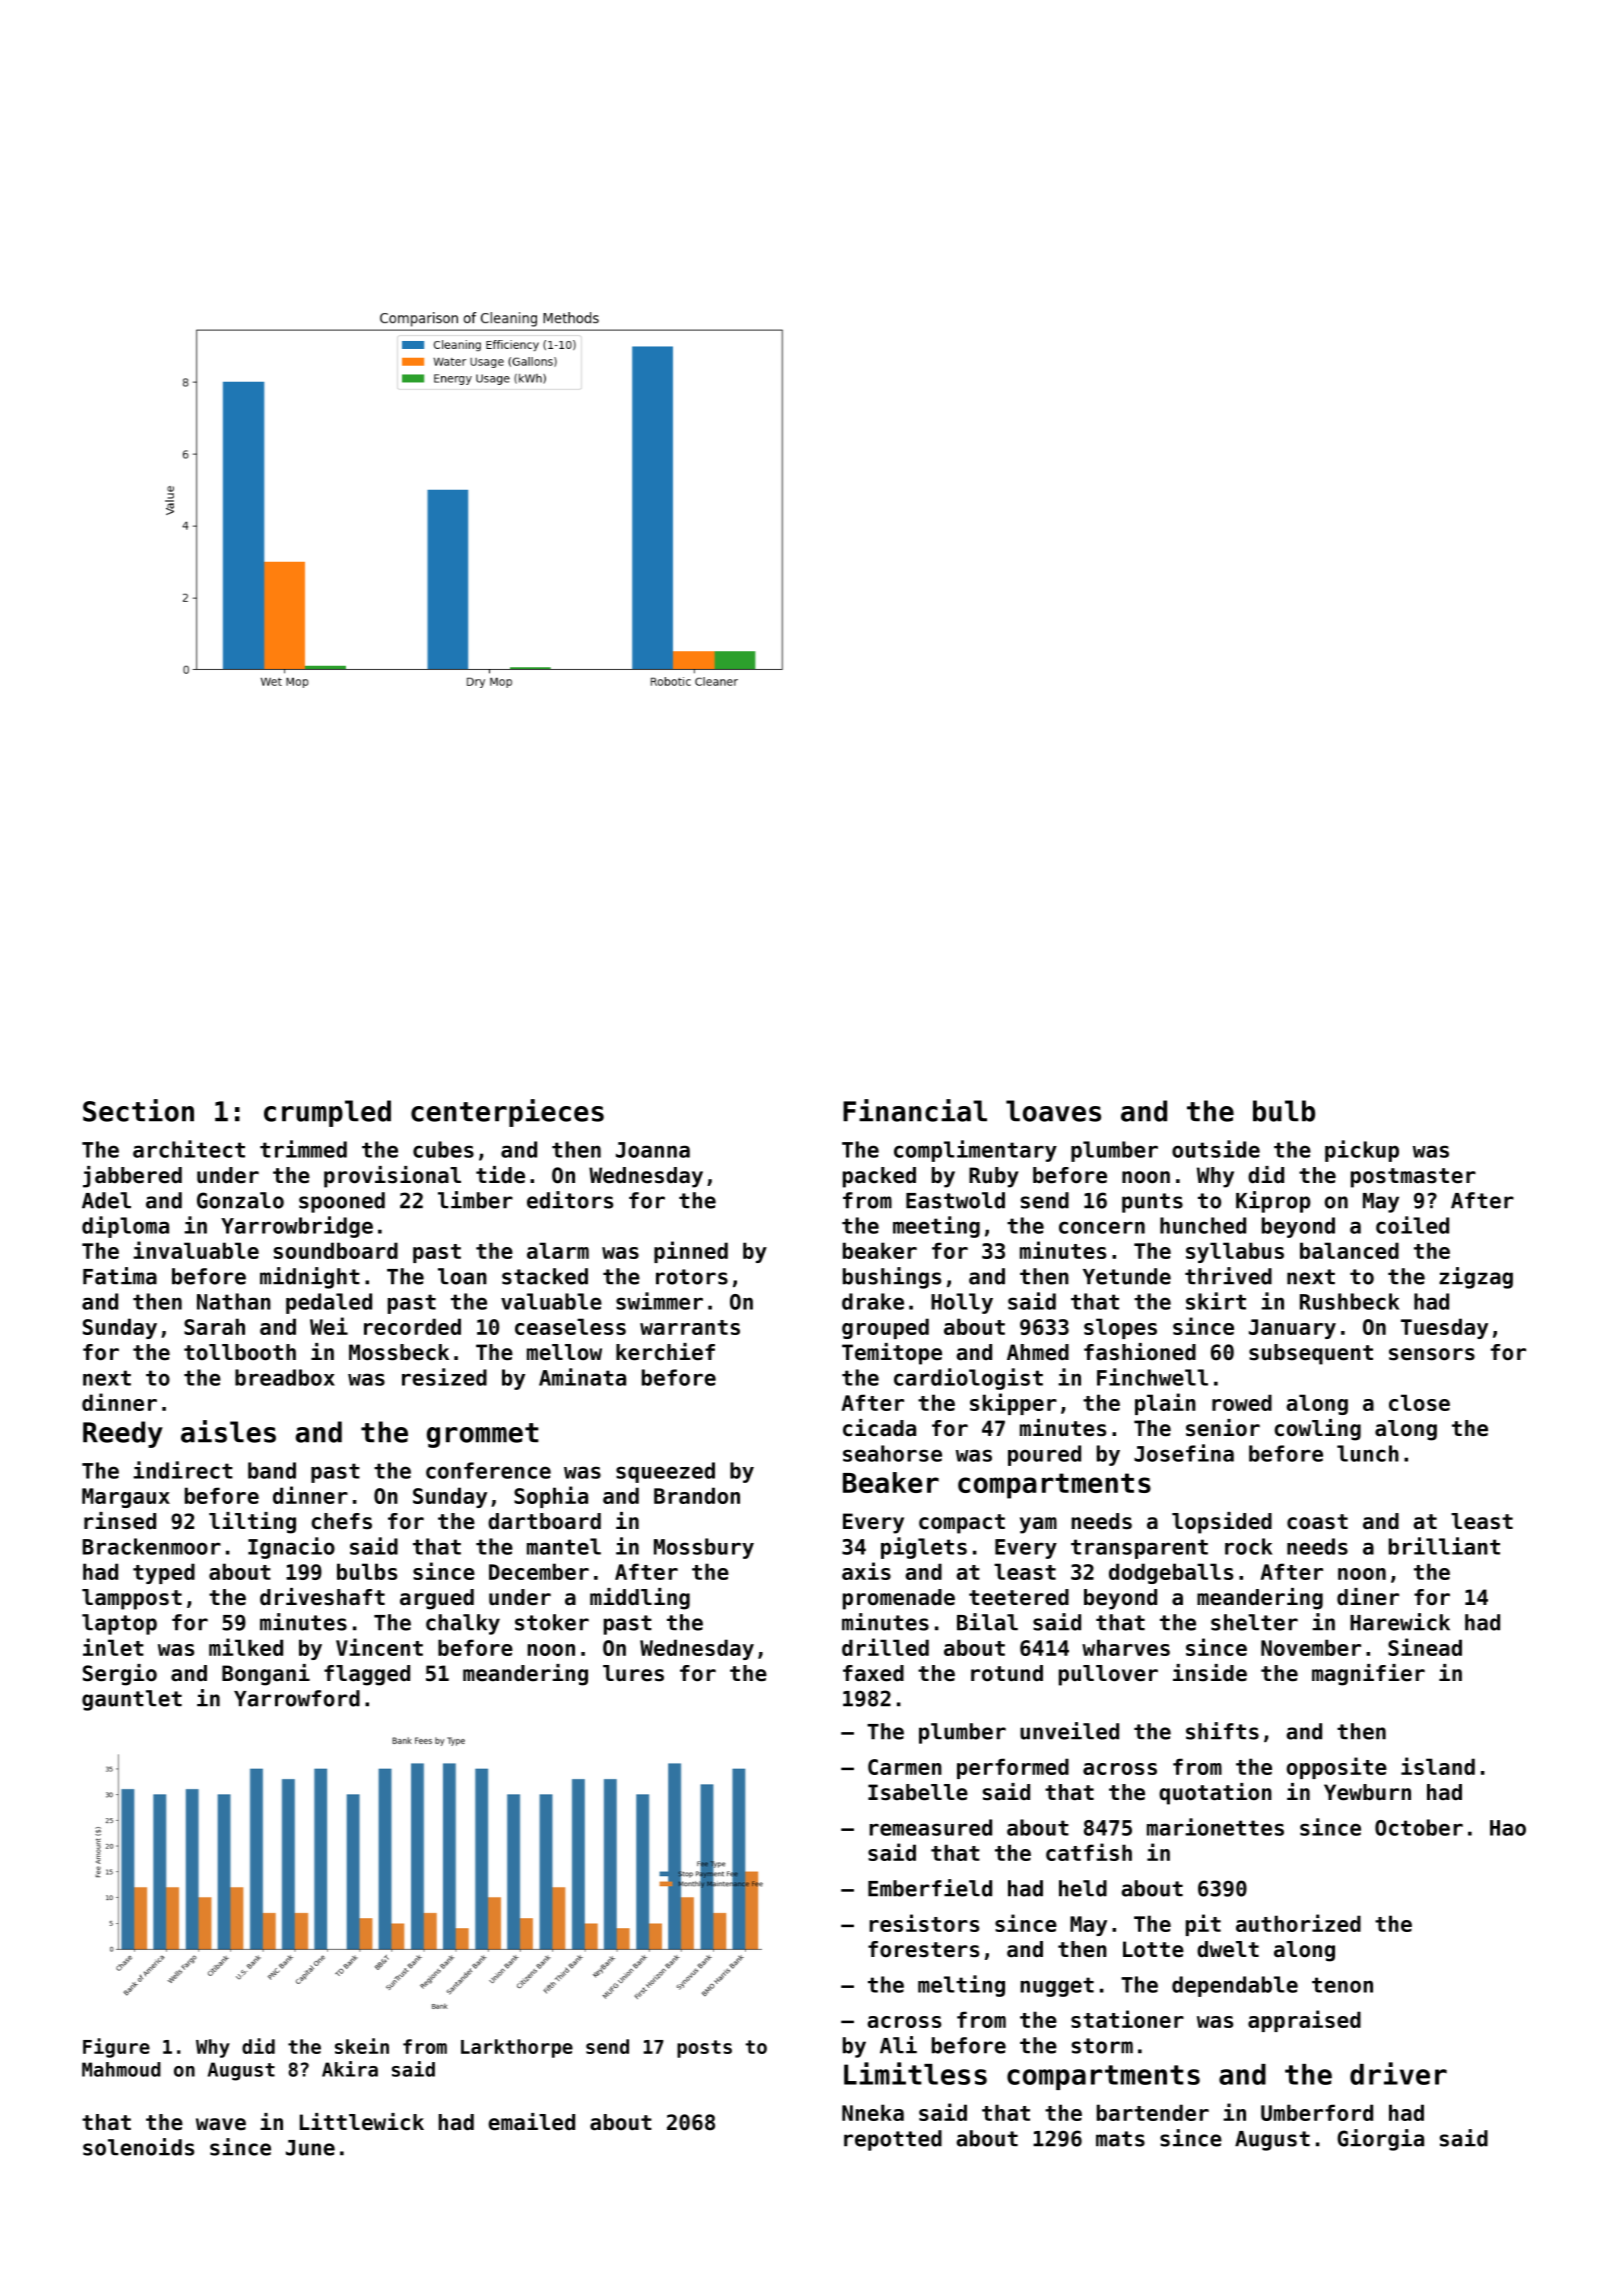 The width and height of the screenshot is (1620, 2292). I want to click on Littlewick, so click(362, 2122).
